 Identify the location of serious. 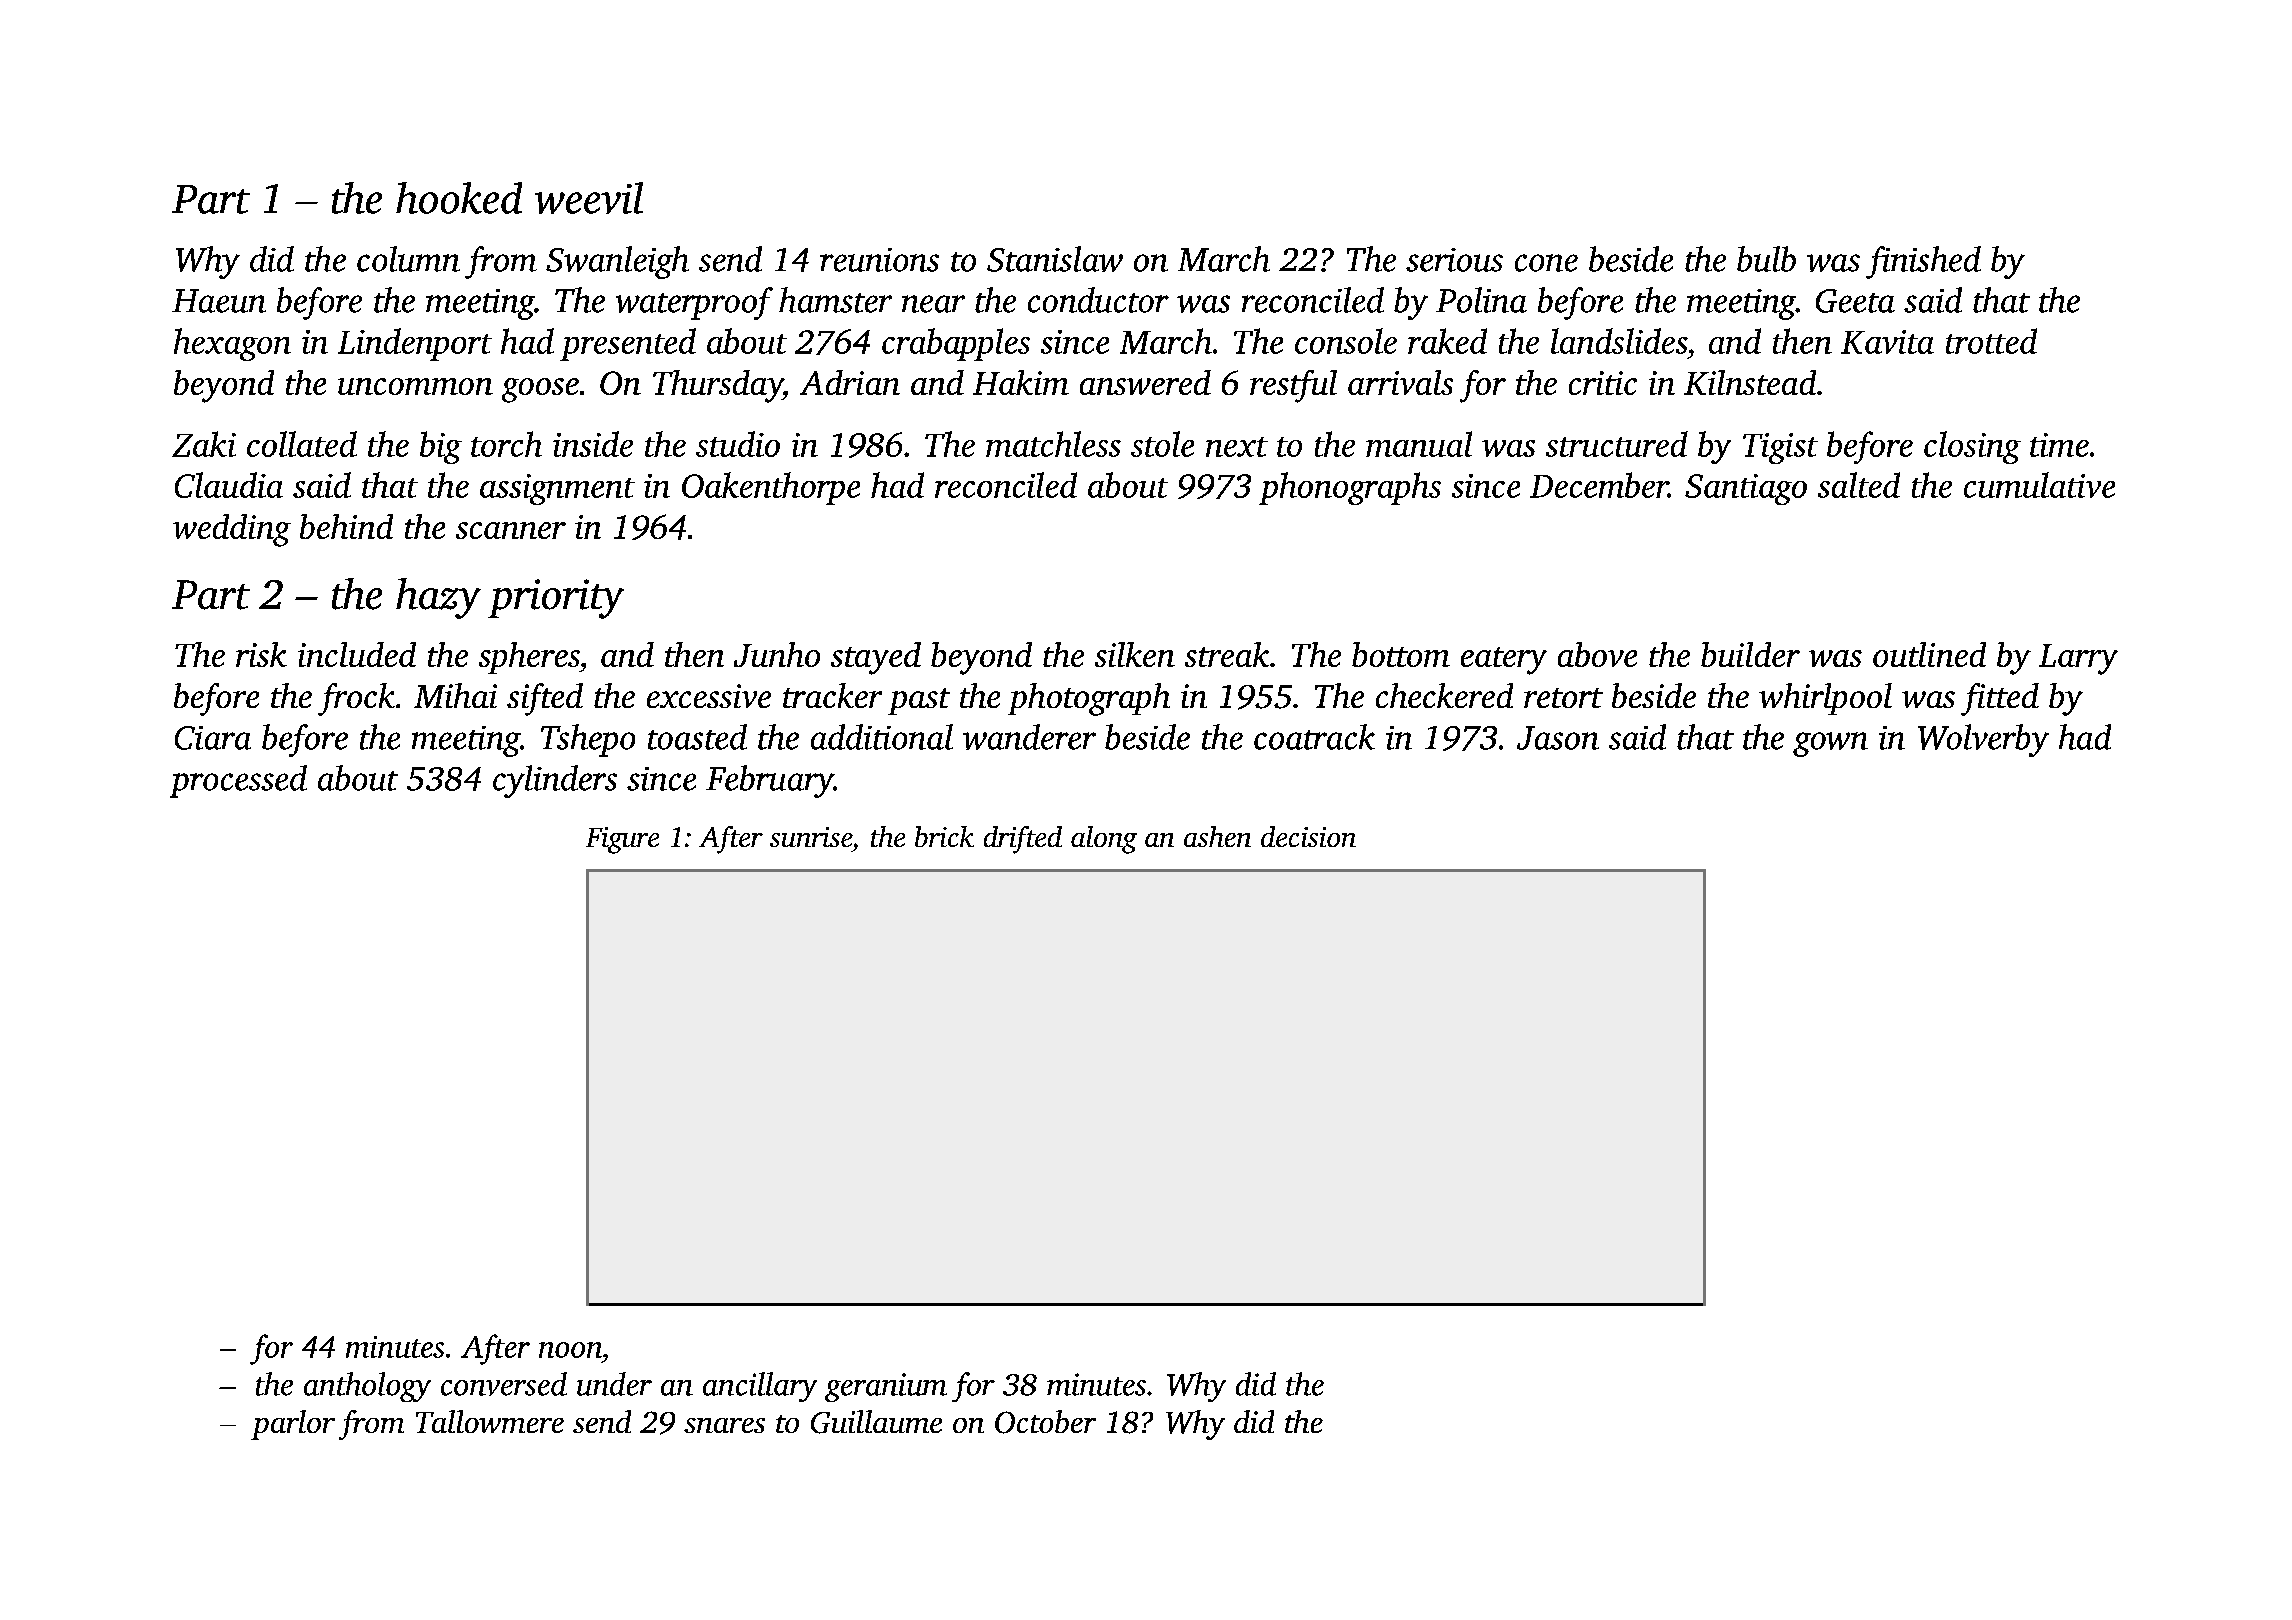
(1454, 260).
